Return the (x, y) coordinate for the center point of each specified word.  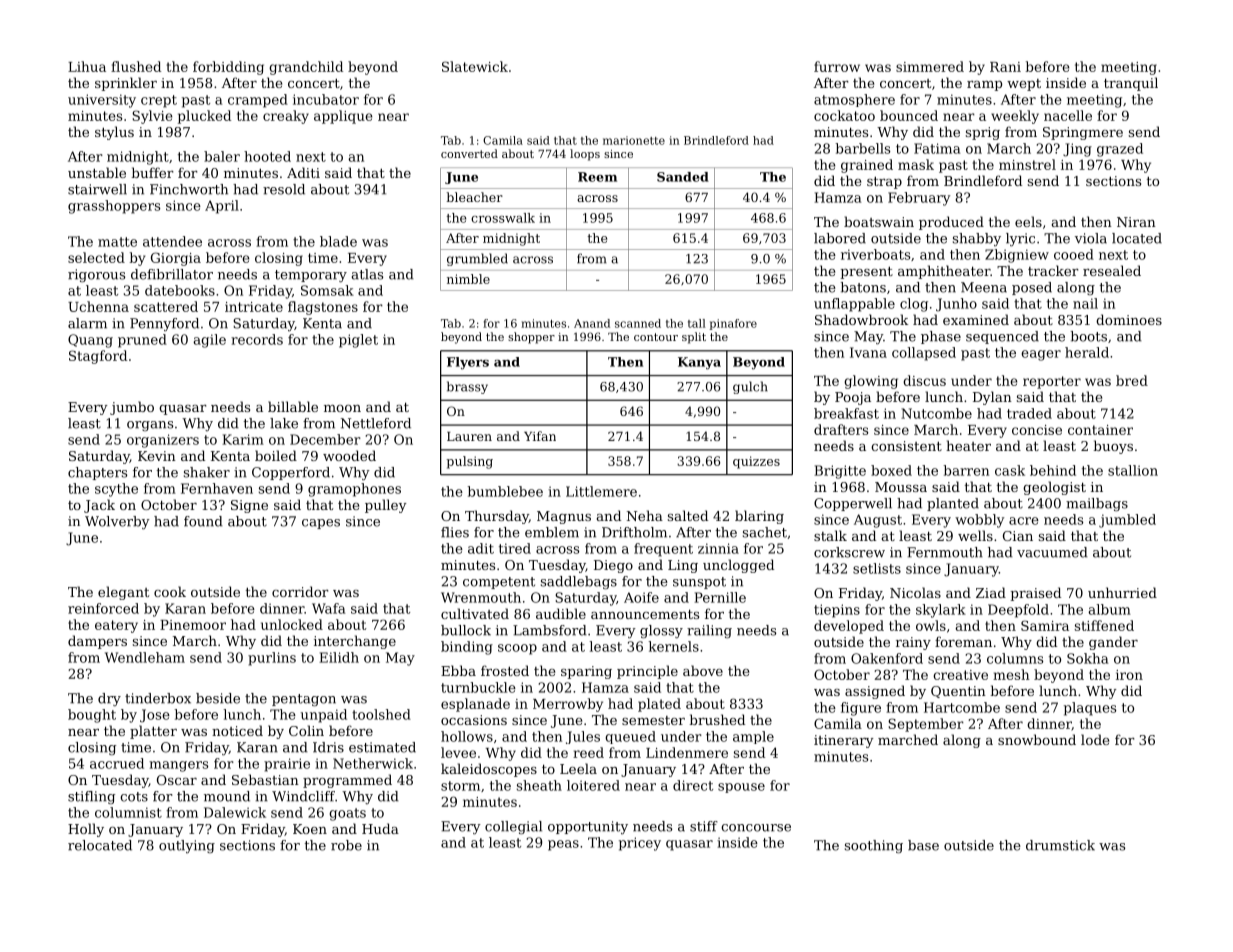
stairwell (97, 189)
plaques (1090, 709)
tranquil (1131, 84)
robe (346, 845)
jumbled (1127, 521)
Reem (597, 177)
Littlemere (601, 491)
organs (150, 426)
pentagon (304, 700)
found (203, 521)
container (1100, 430)
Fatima (937, 148)
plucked (204, 117)
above (703, 670)
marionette (634, 140)
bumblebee (505, 491)
